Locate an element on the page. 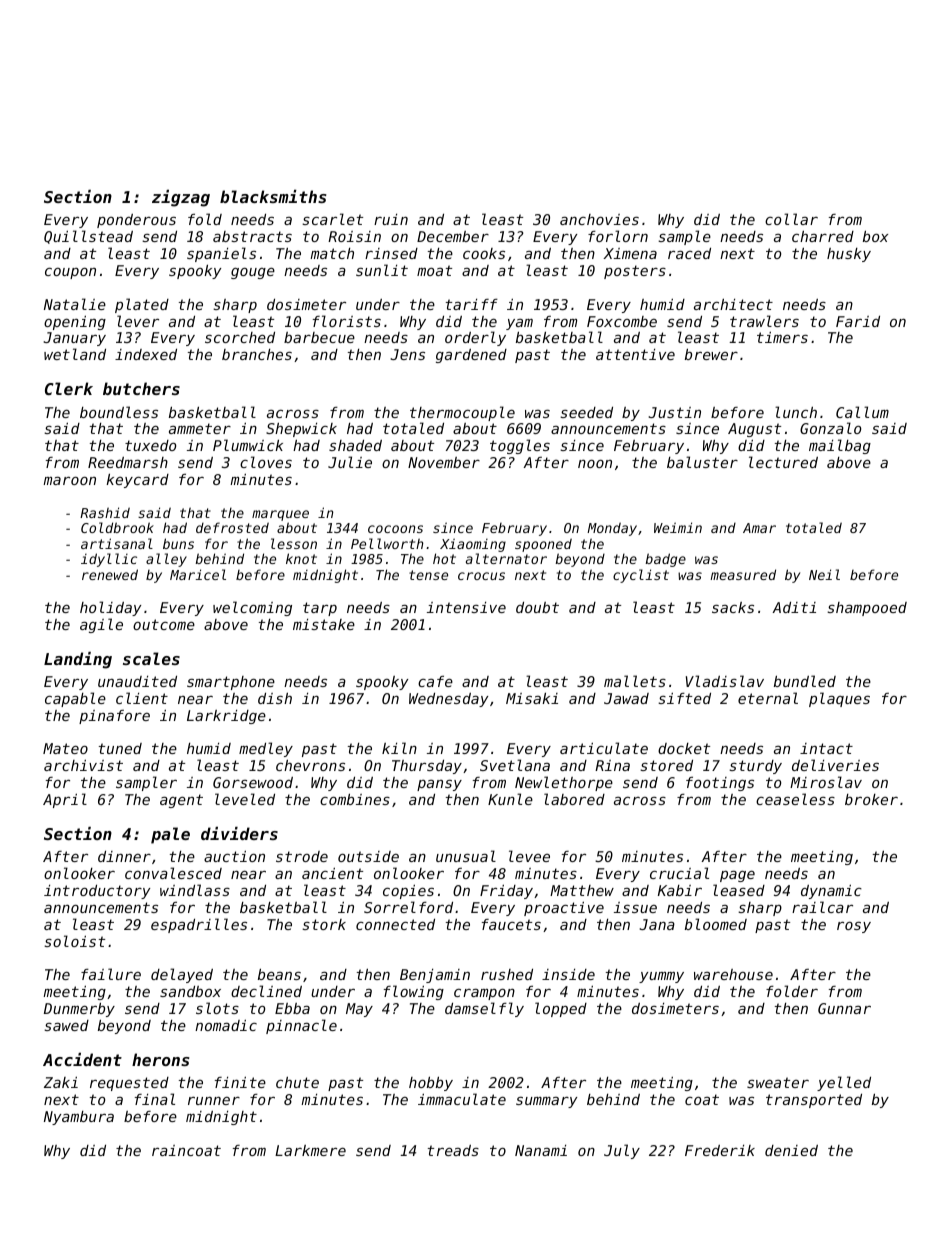 This document has height=1233, width=952. seeded is located at coordinates (586, 412).
